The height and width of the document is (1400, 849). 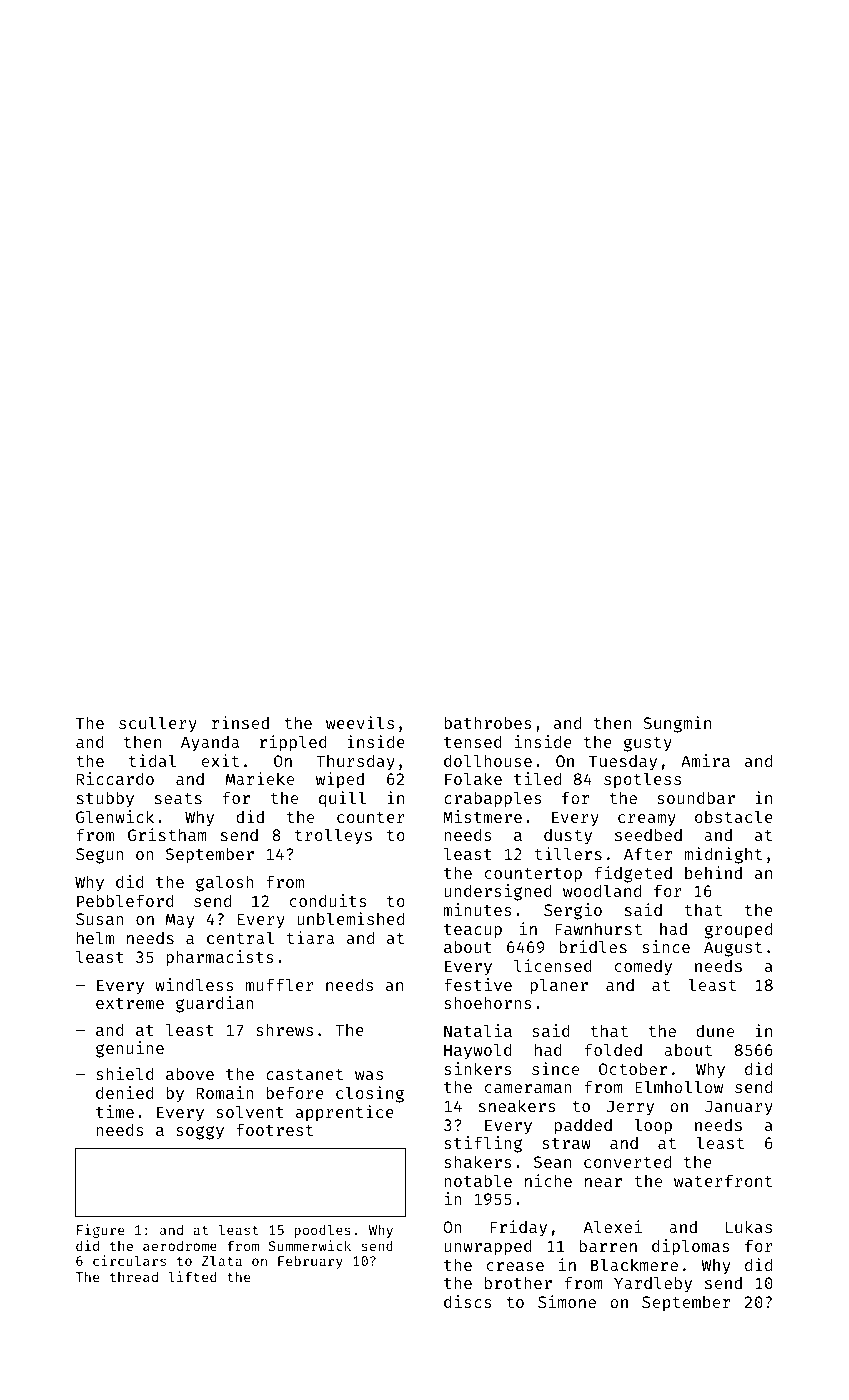 What do you see at coordinates (100, 919) in the document?
I see `Susan` at bounding box center [100, 919].
